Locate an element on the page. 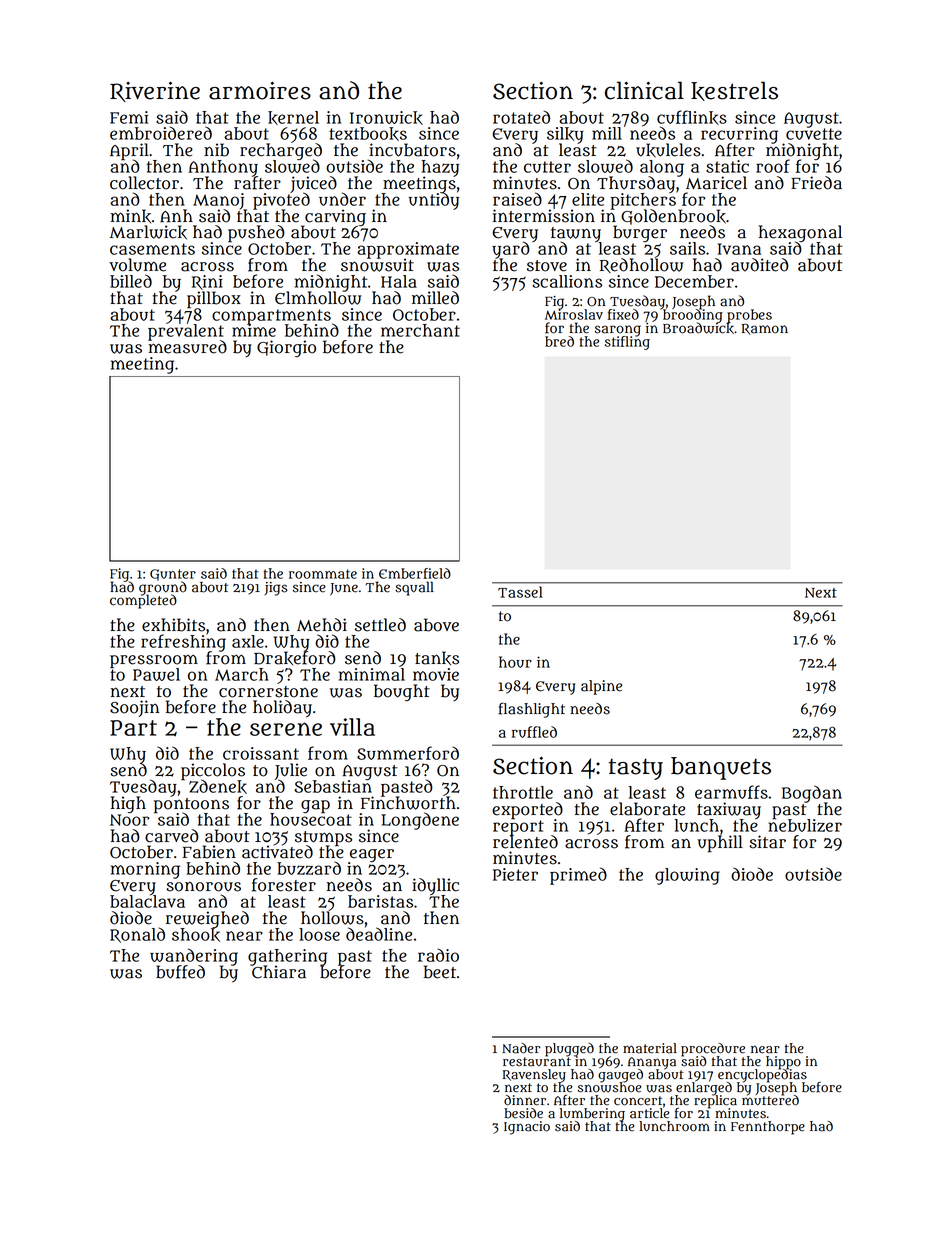  kestrels is located at coordinates (734, 91).
